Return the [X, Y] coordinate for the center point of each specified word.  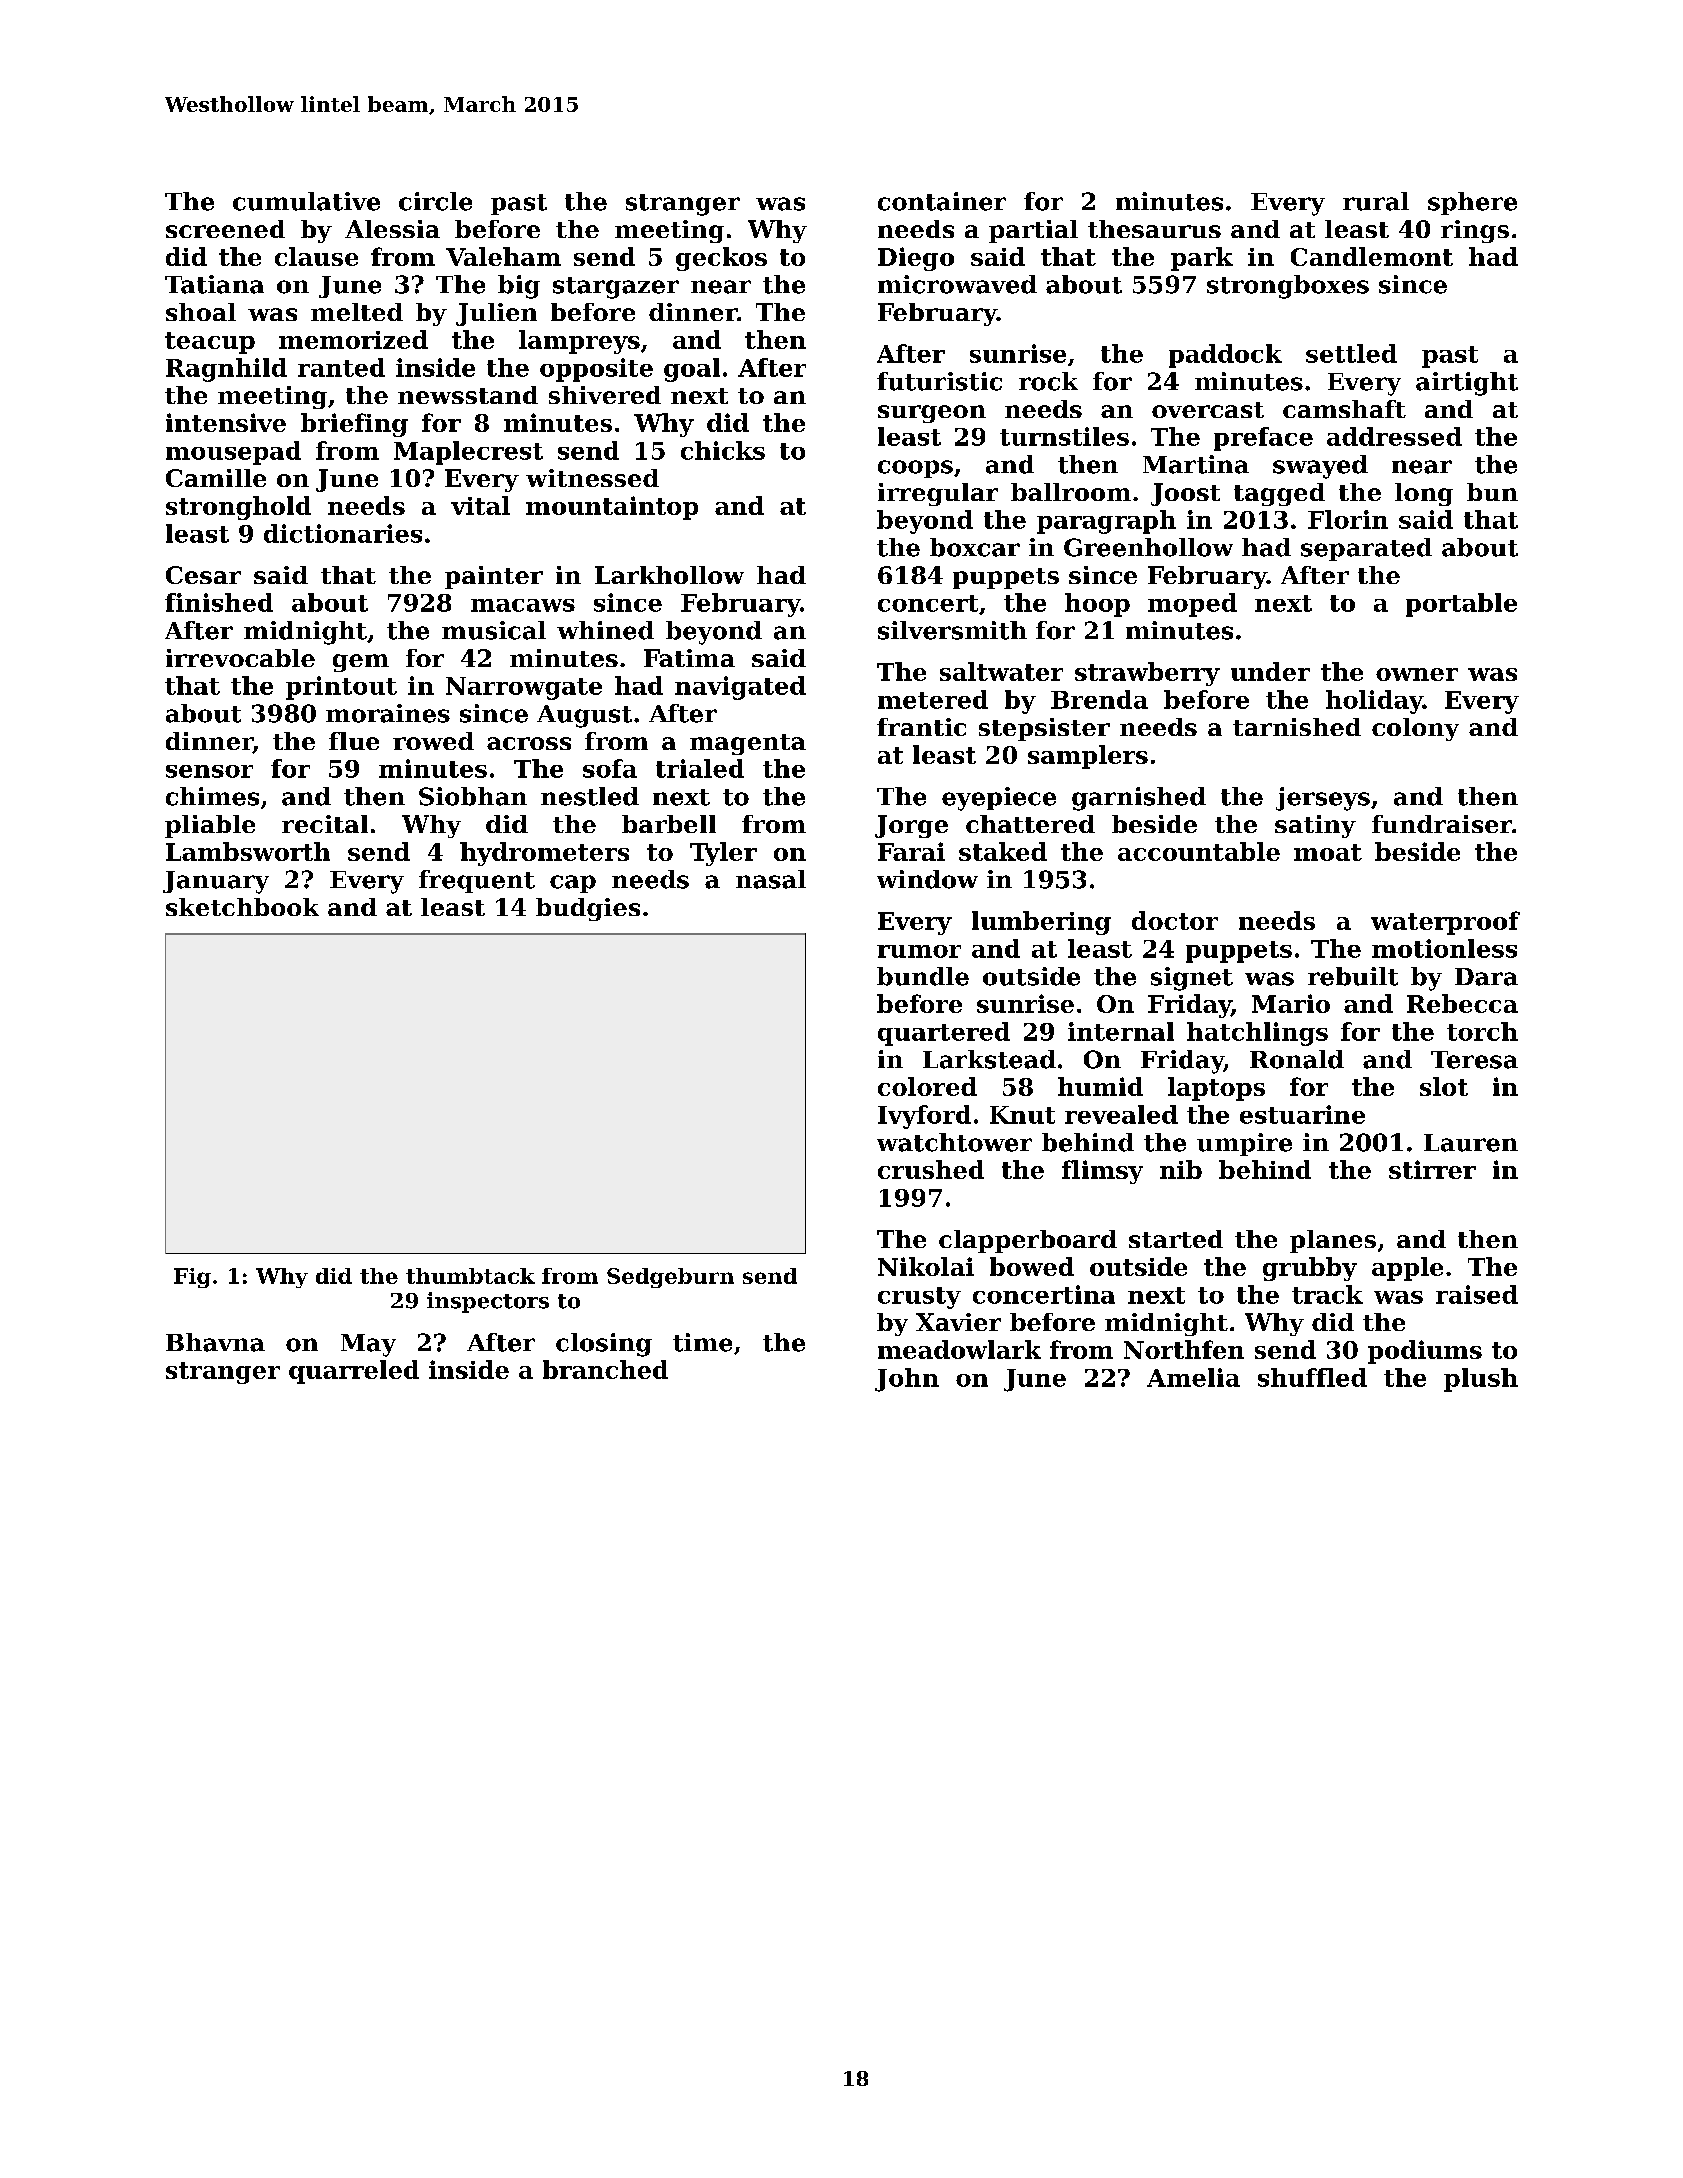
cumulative [306, 201]
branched [605, 1369]
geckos [721, 259]
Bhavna [215, 1342]
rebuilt [1353, 976]
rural [1376, 201]
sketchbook [242, 907]
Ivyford [924, 1117]
